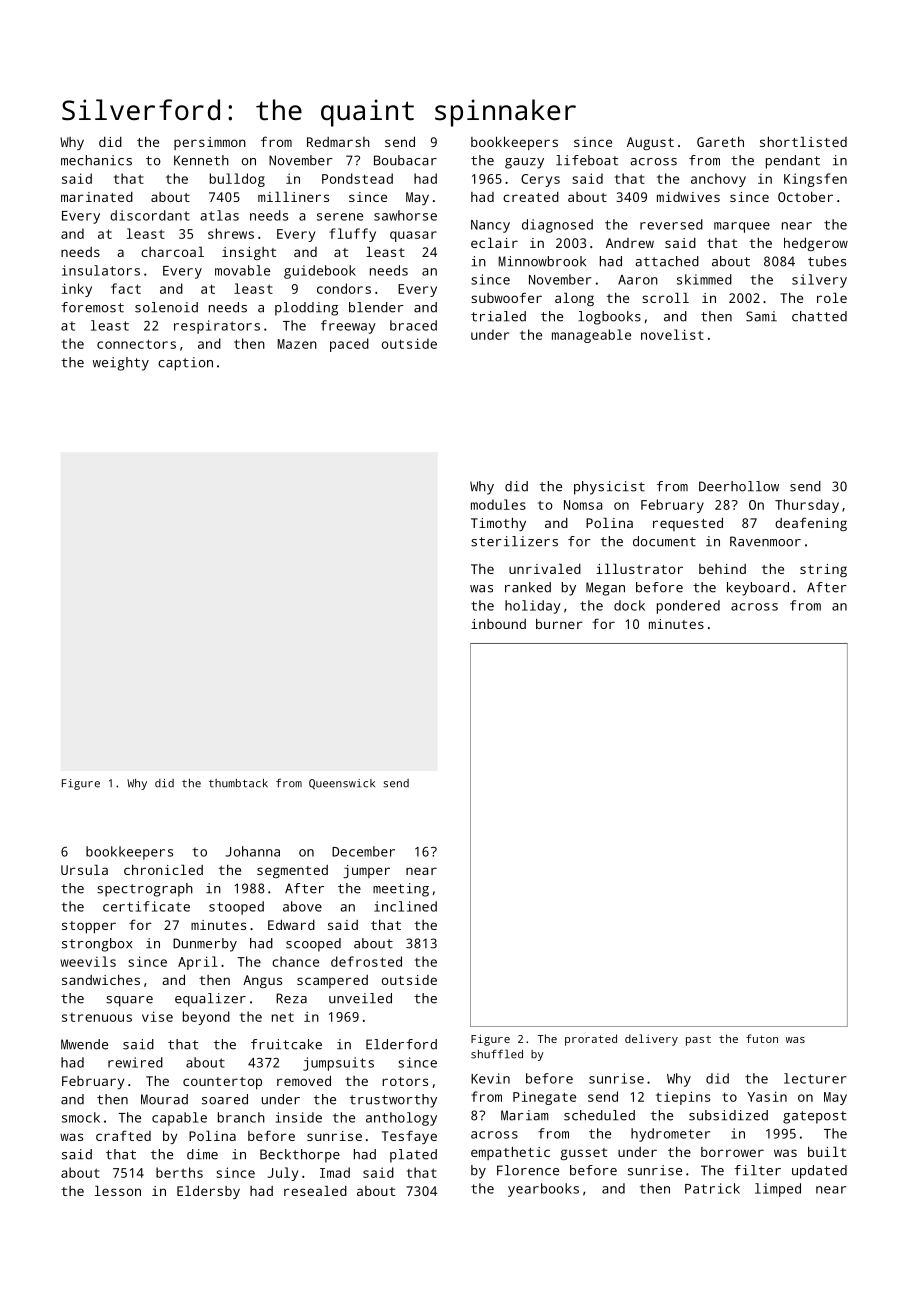  I want to click on inbound, so click(498, 624).
